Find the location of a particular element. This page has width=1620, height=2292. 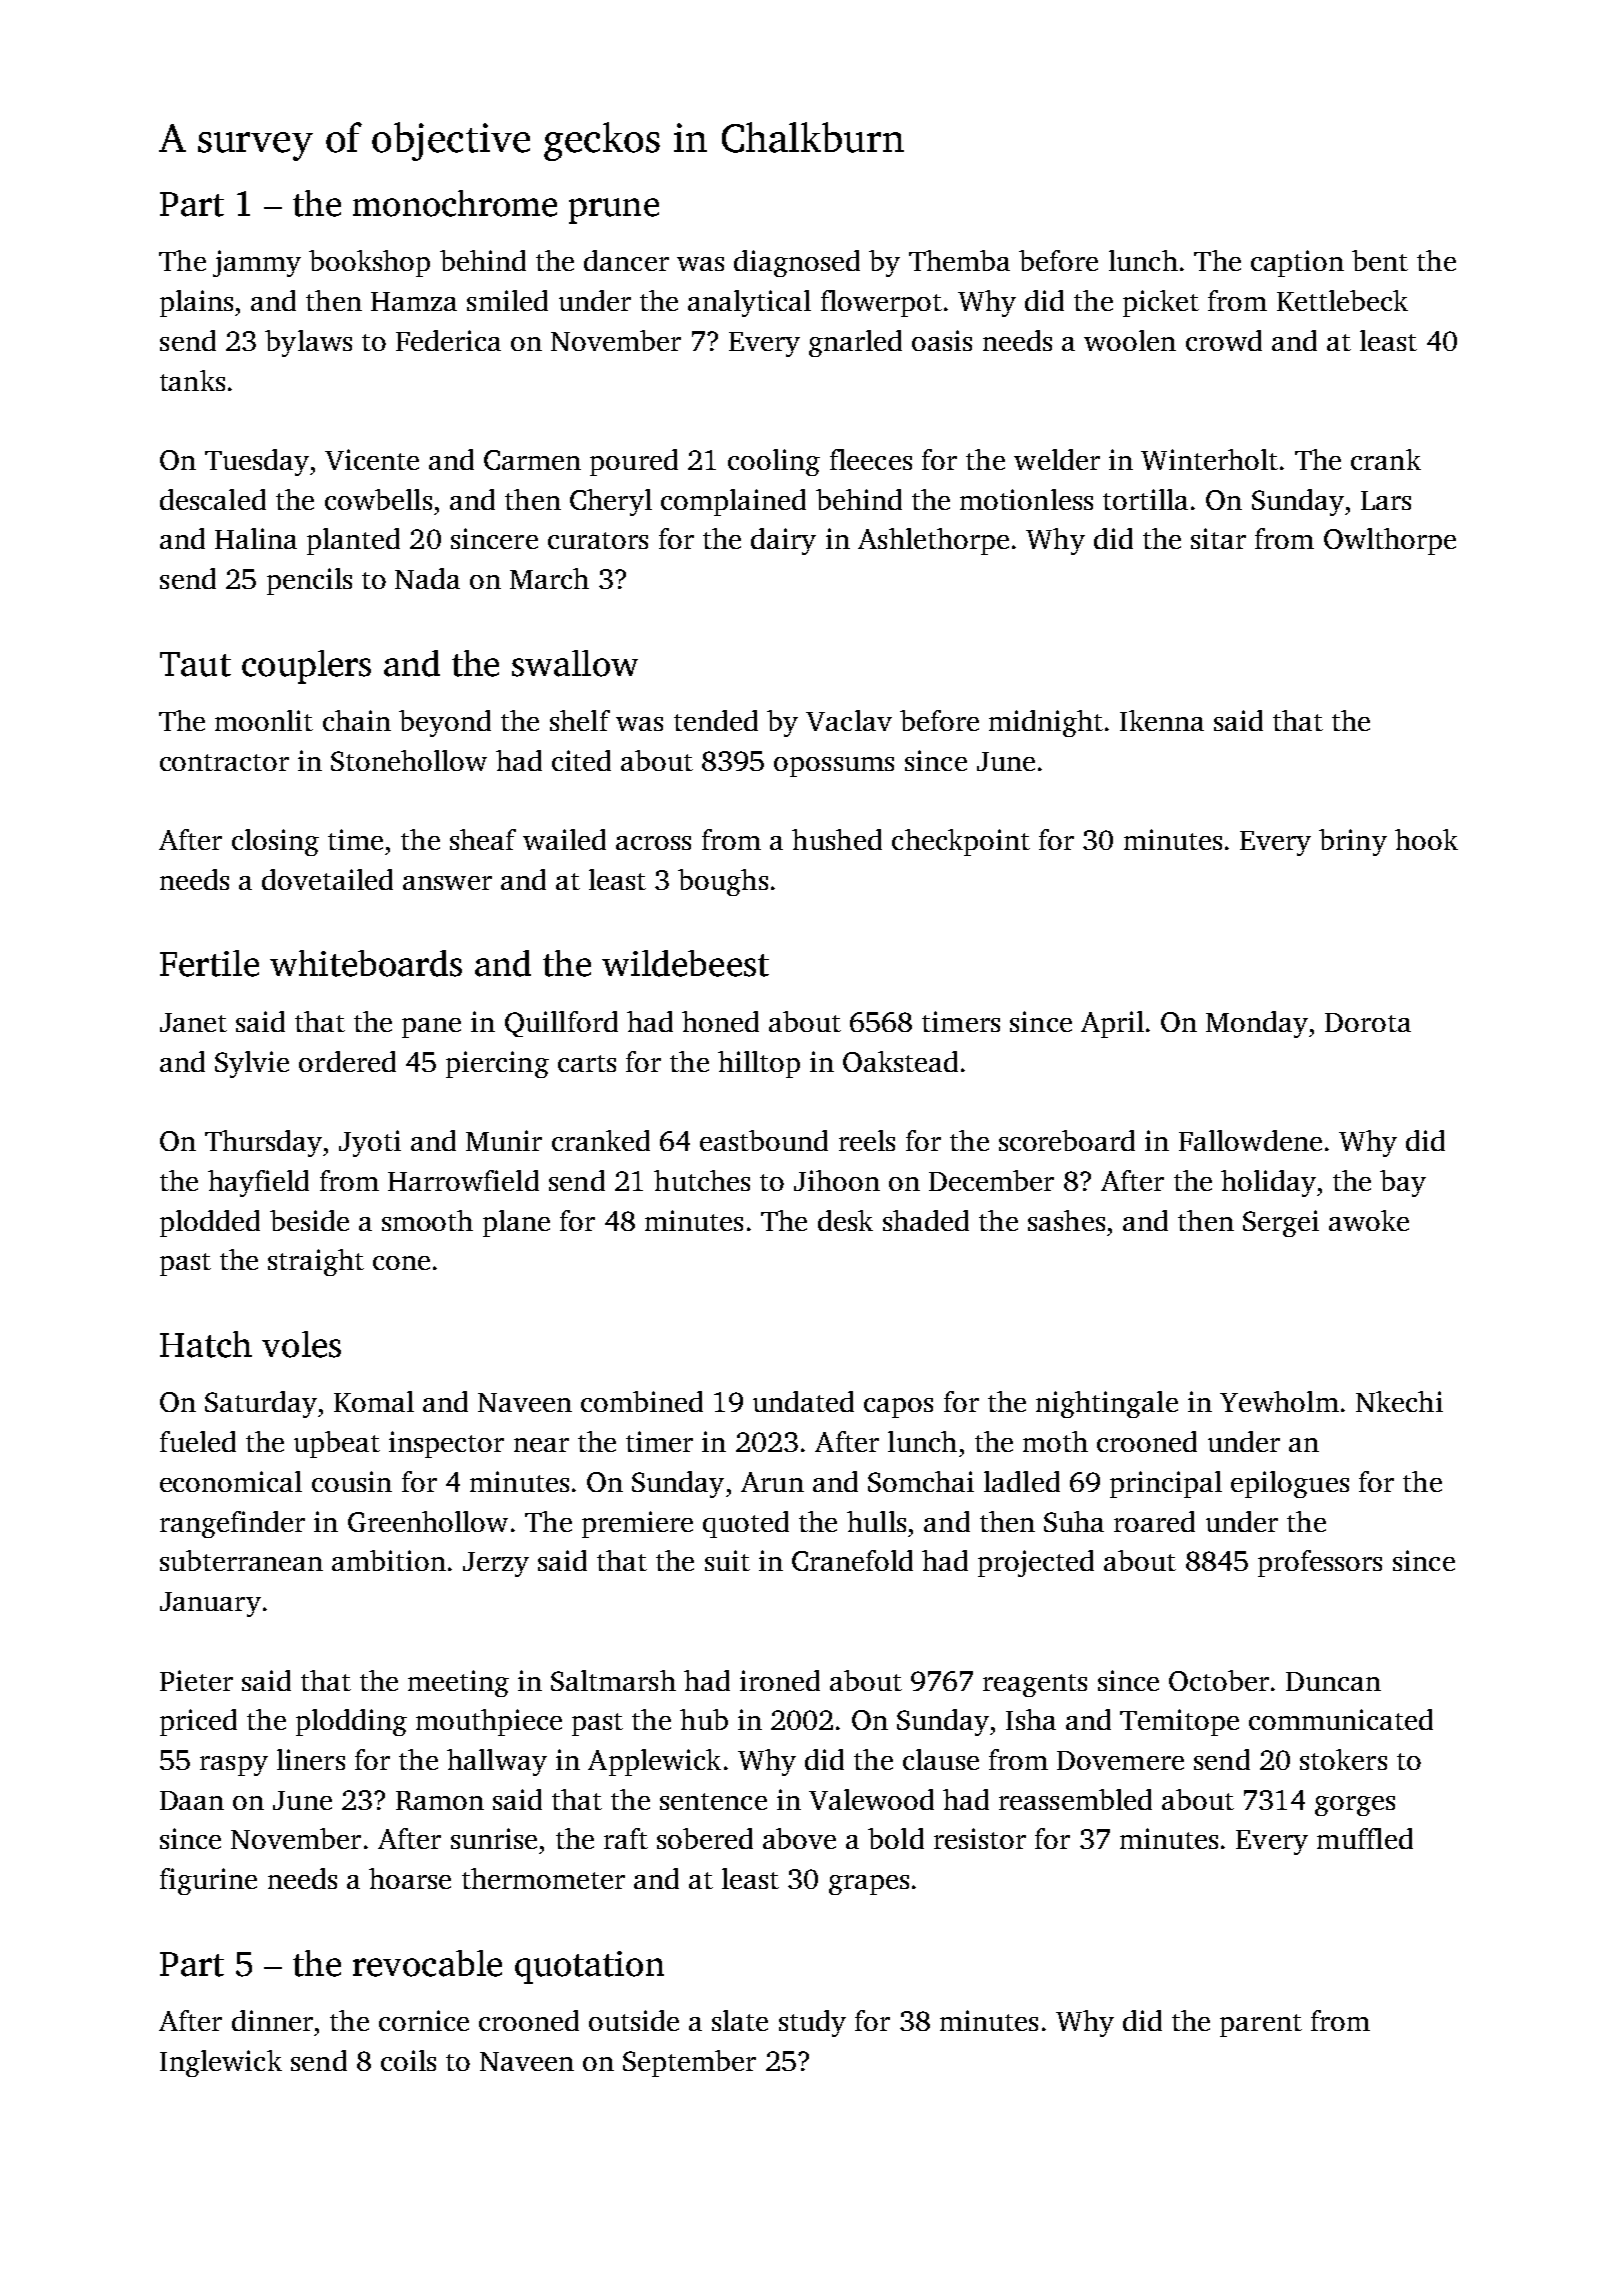

Quillford is located at coordinates (561, 1024).
